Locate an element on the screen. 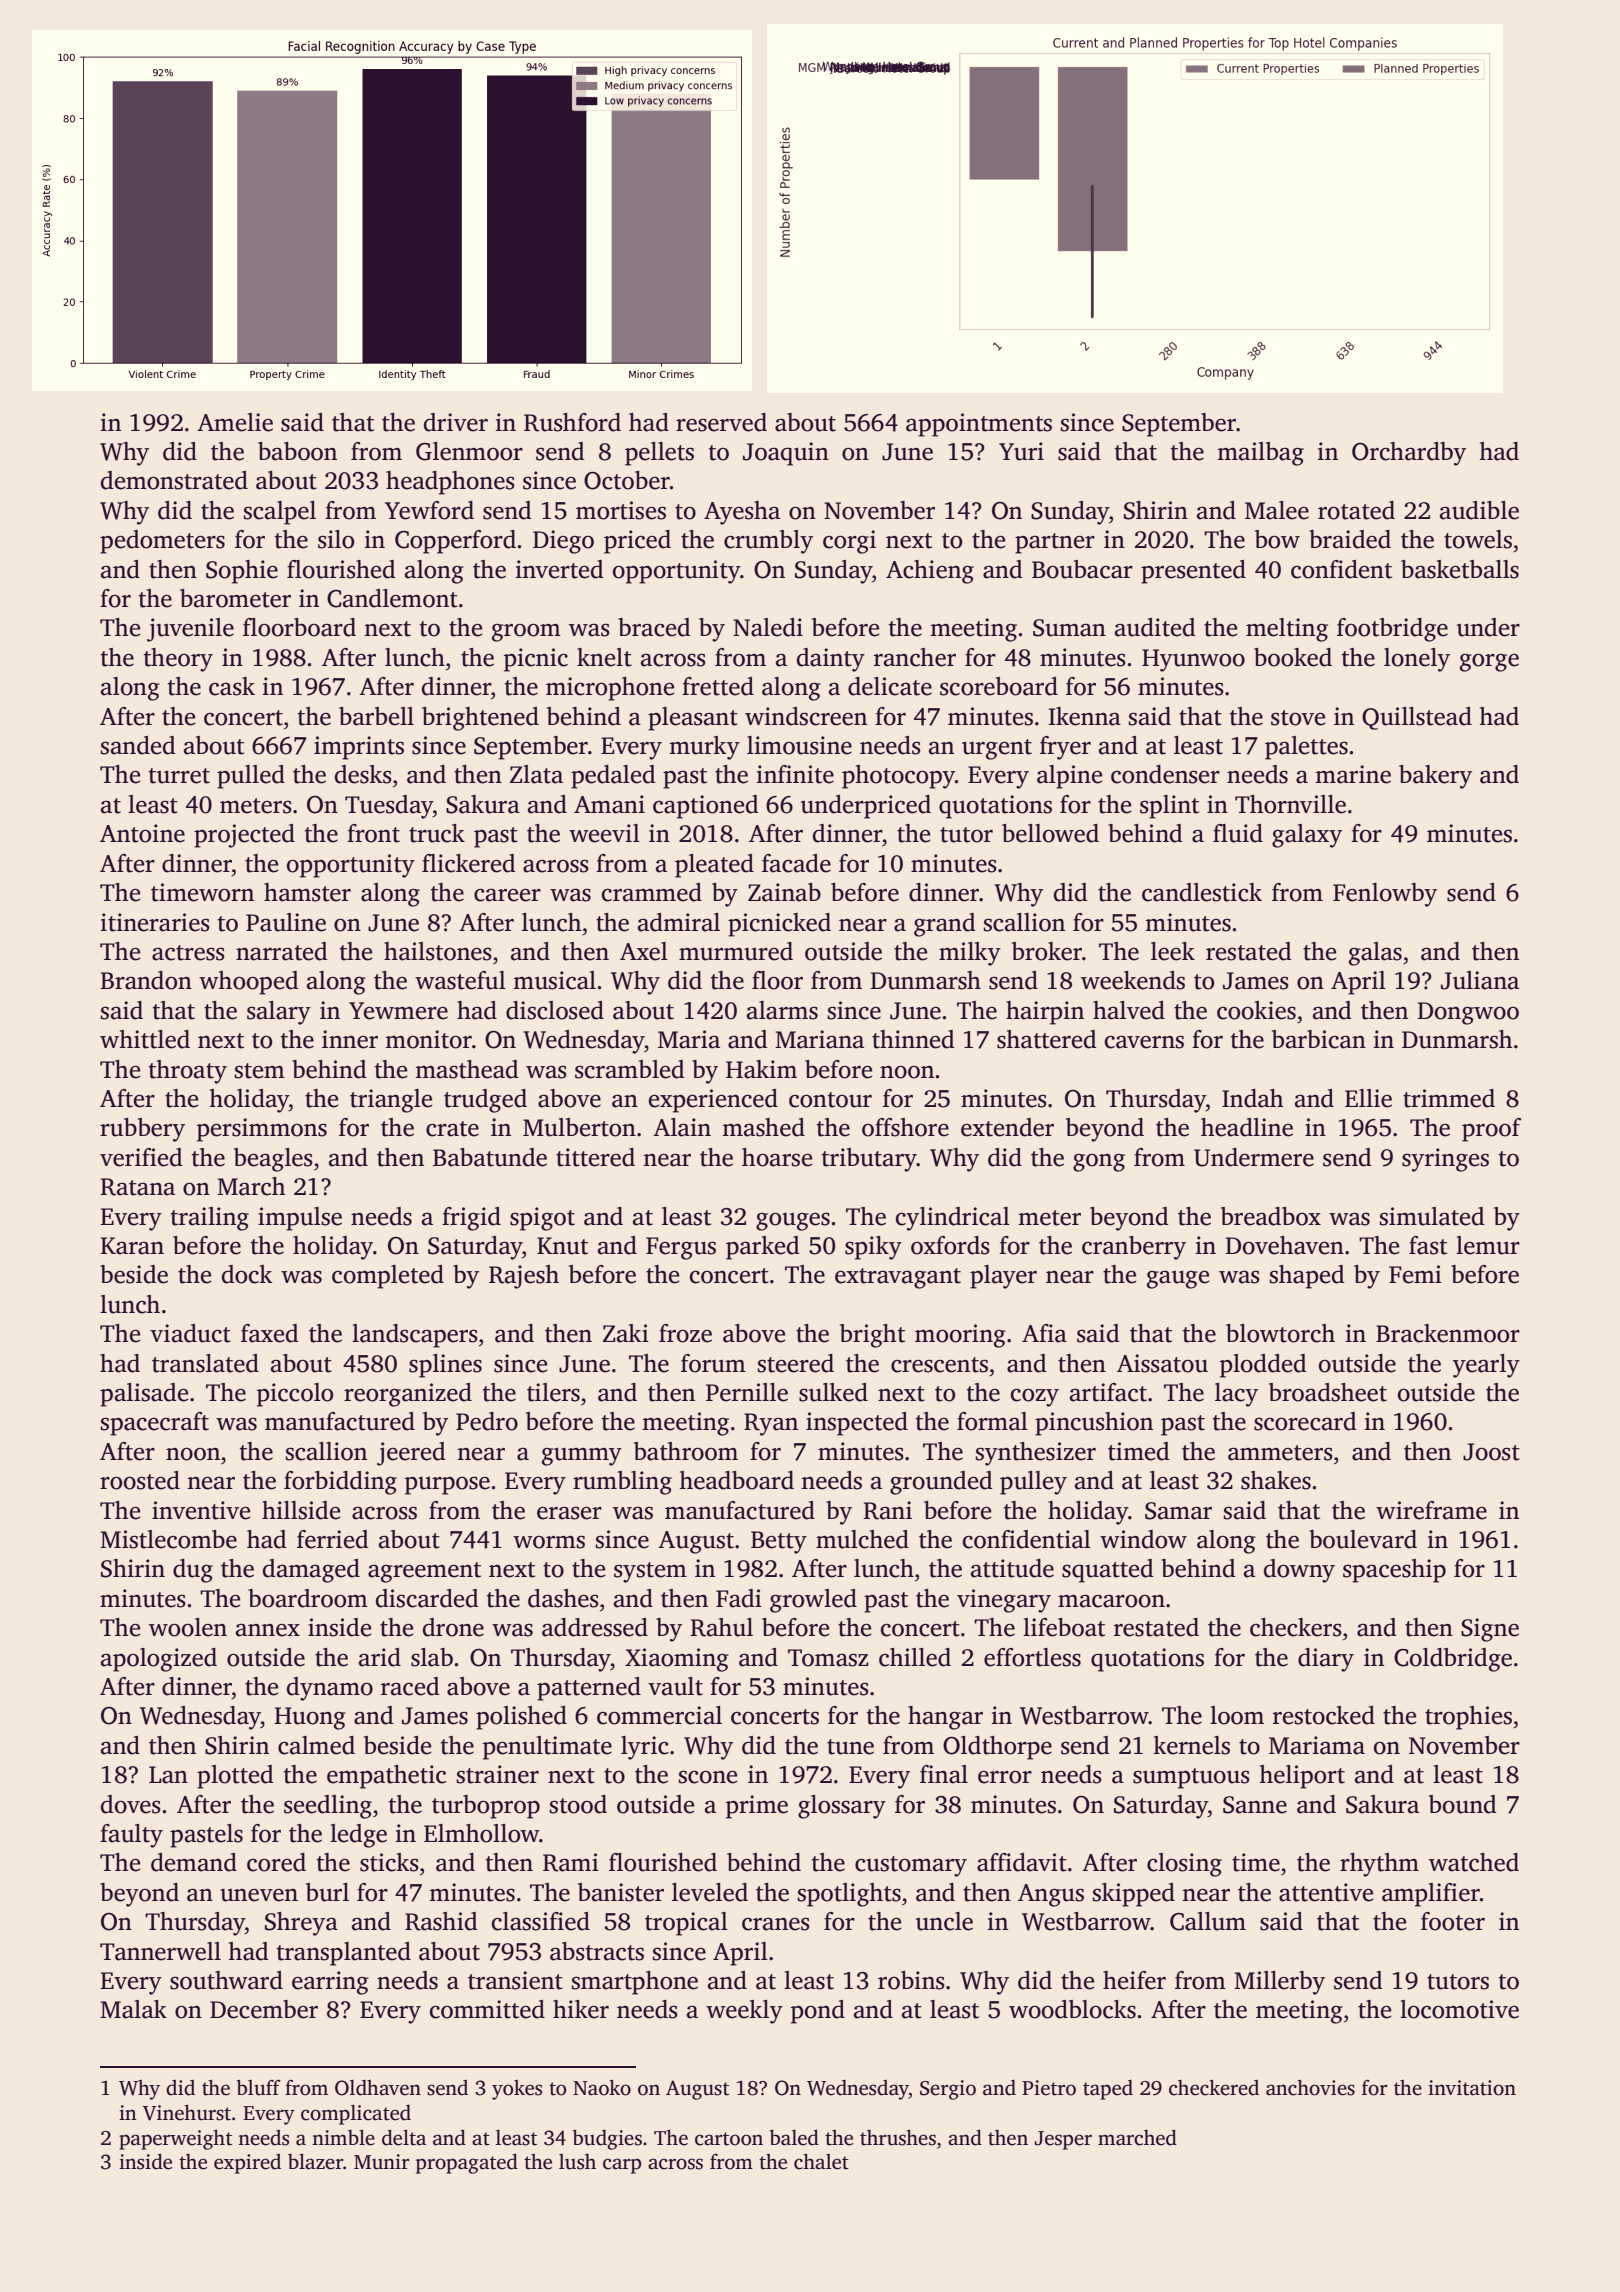 Image resolution: width=1620 pixels, height=2292 pixels. proof is located at coordinates (1491, 1130).
